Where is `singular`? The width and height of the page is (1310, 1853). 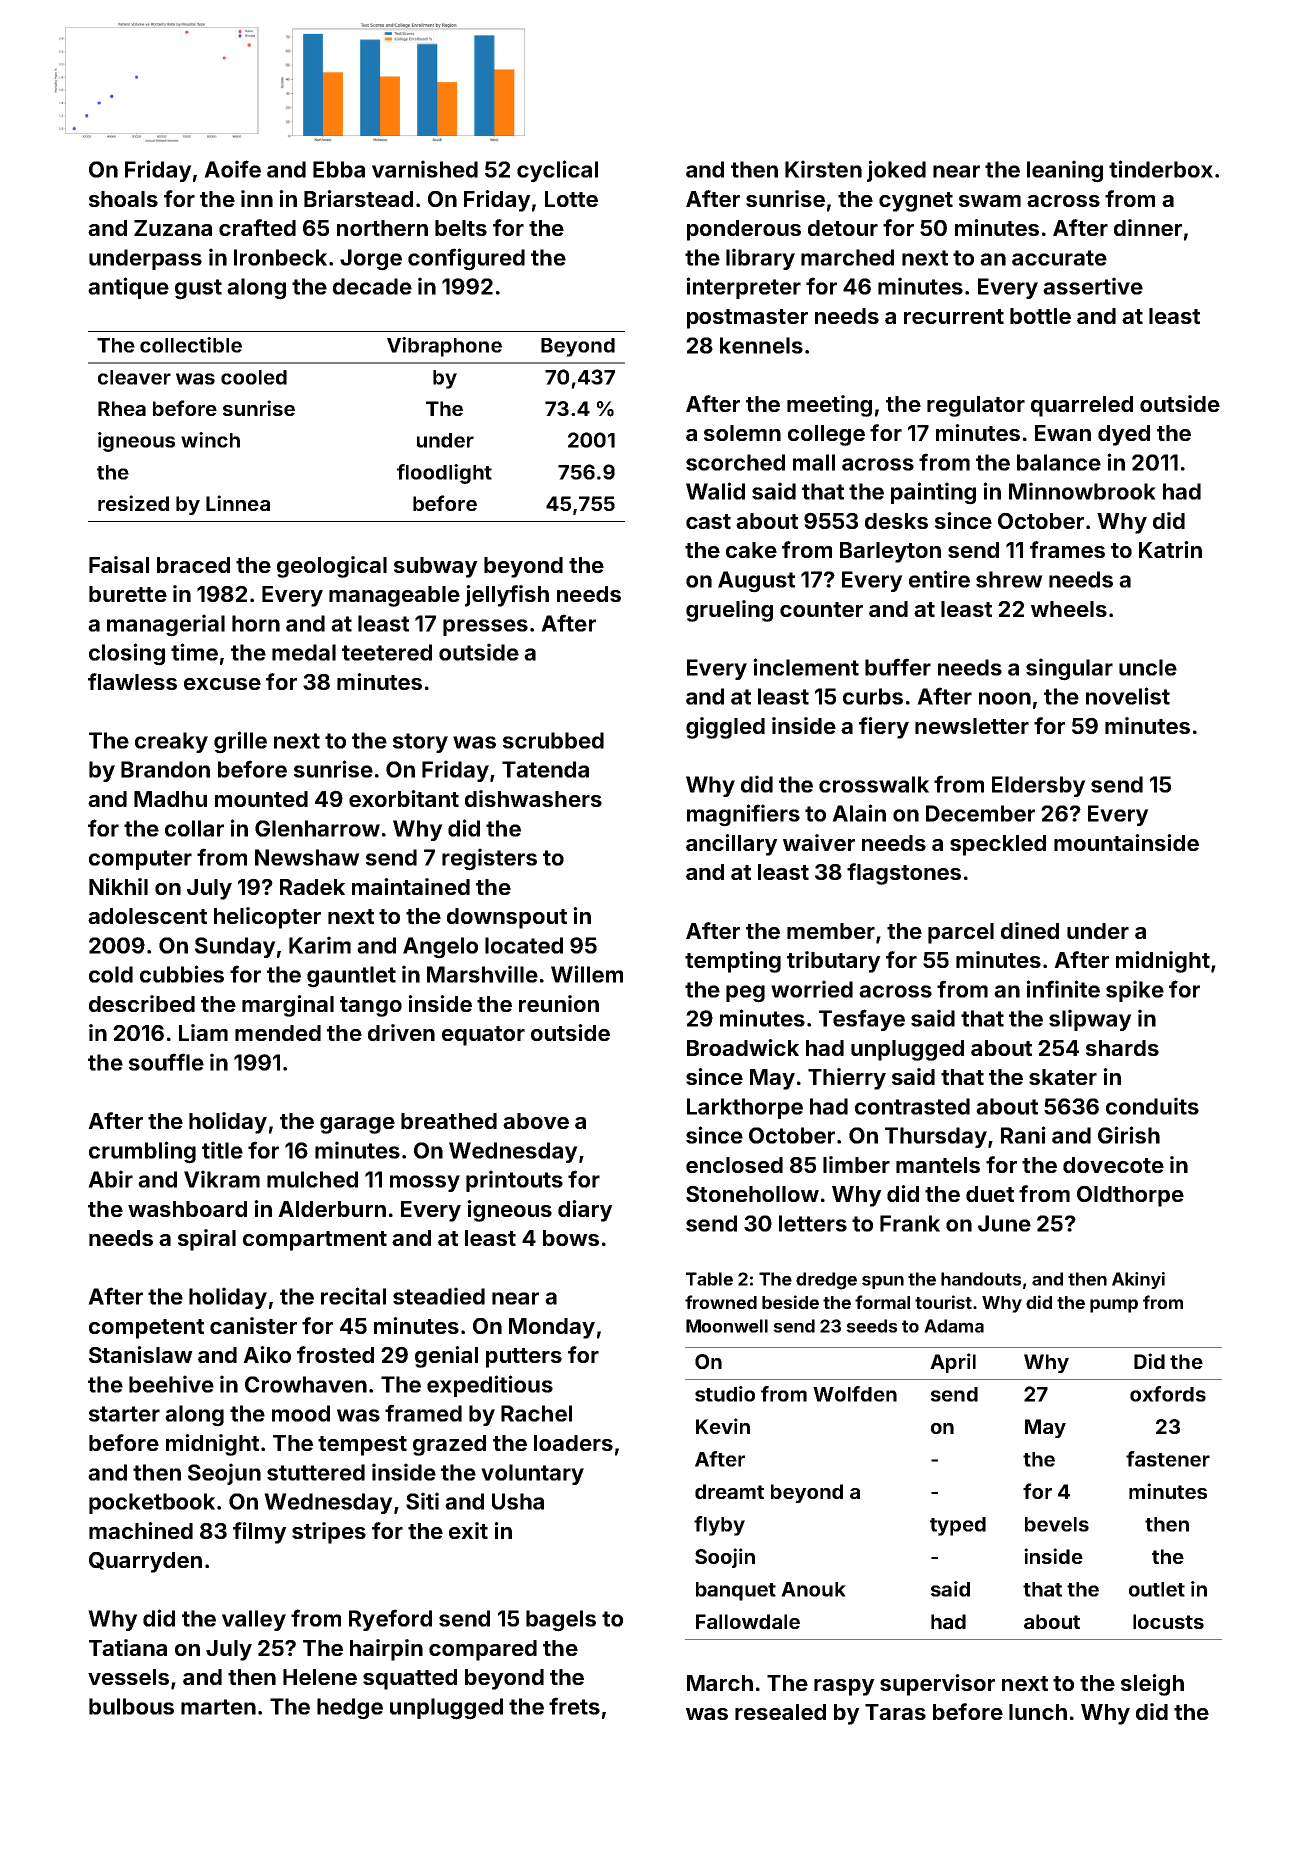 singular is located at coordinates (1069, 669).
